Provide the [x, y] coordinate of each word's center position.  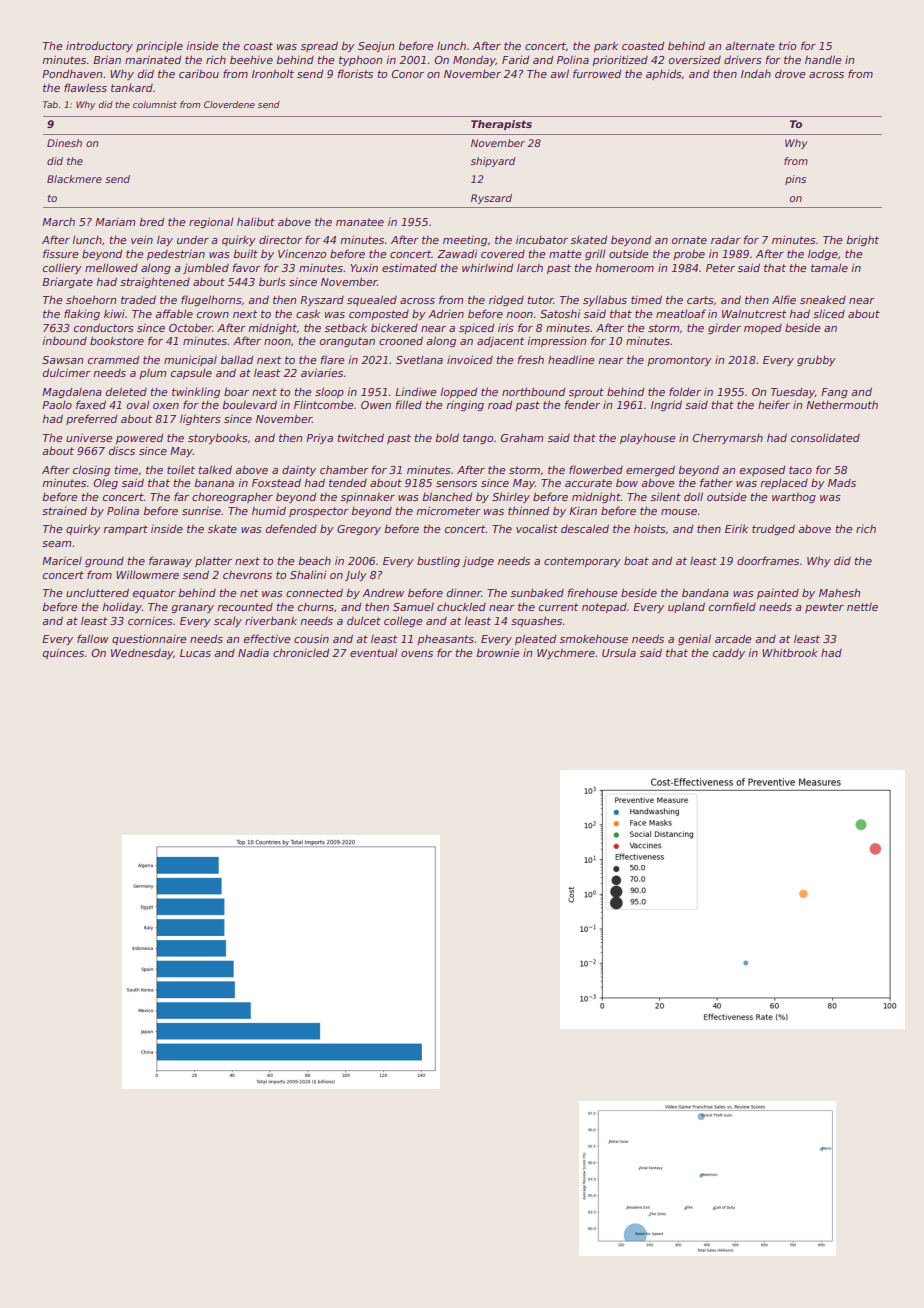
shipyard [493, 162]
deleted [126, 391]
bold [447, 437]
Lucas [195, 653]
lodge [823, 254]
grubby [816, 361]
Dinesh [64, 143]
